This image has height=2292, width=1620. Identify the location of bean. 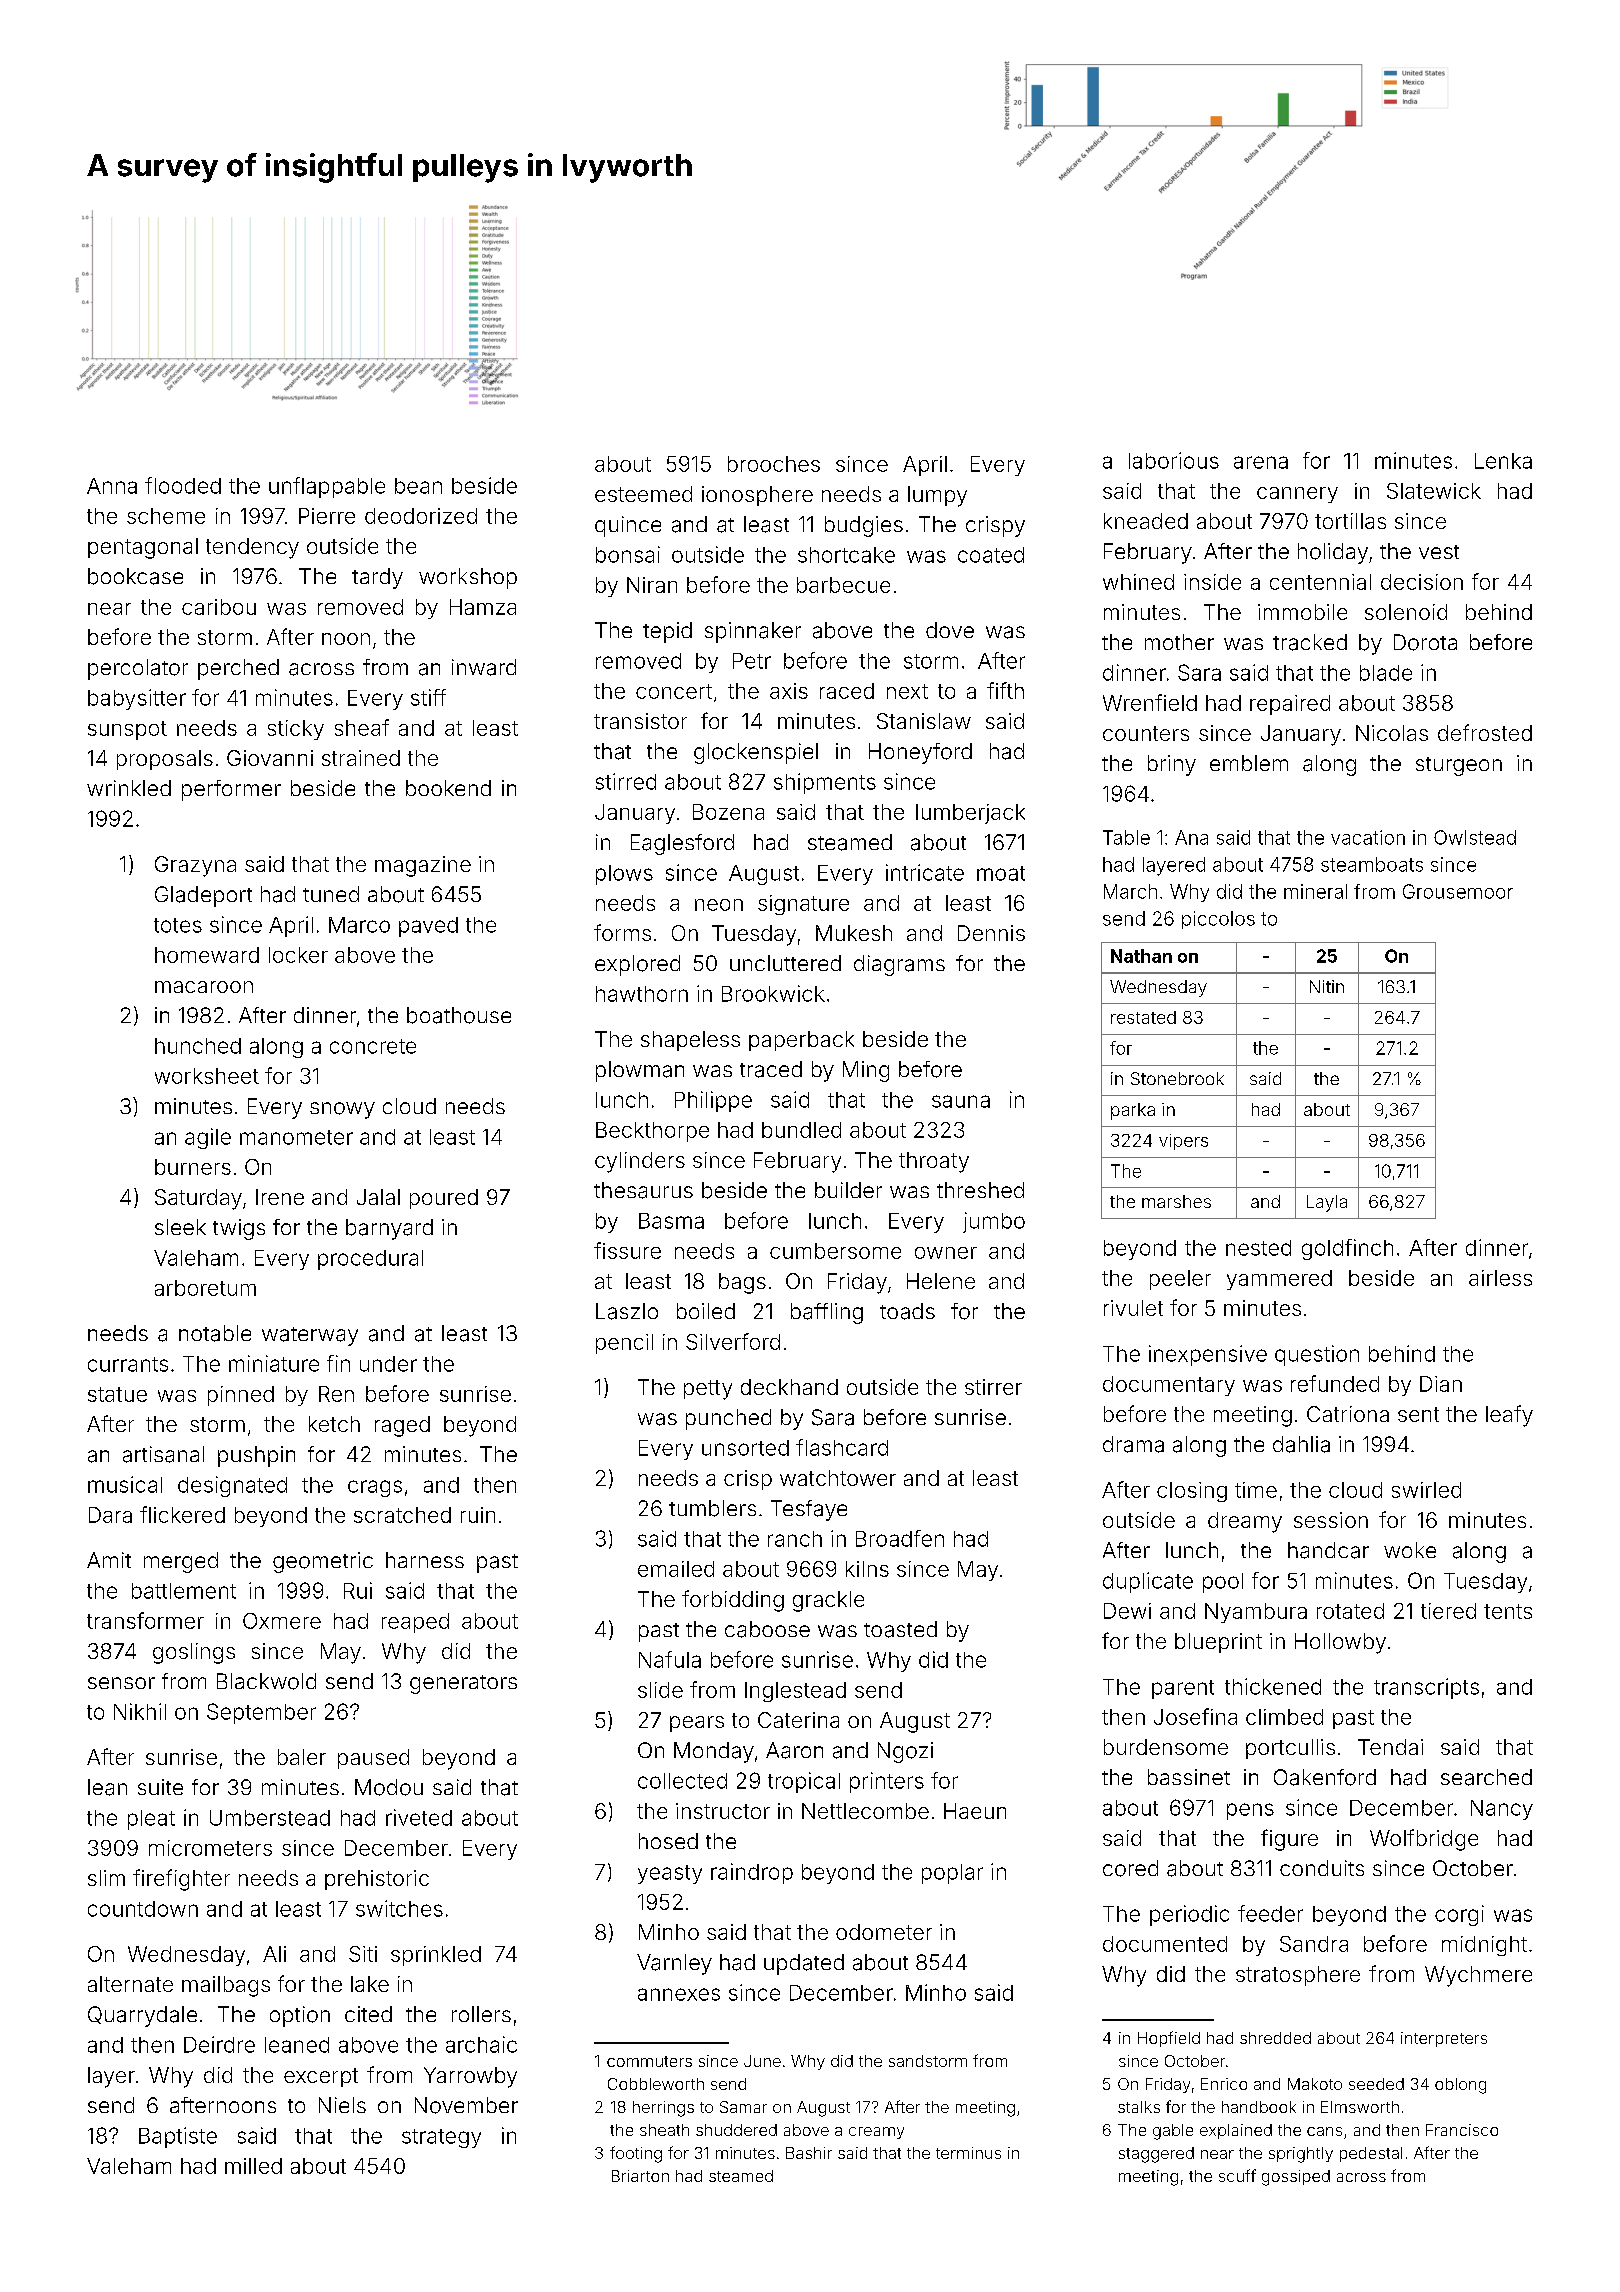
(418, 486).
